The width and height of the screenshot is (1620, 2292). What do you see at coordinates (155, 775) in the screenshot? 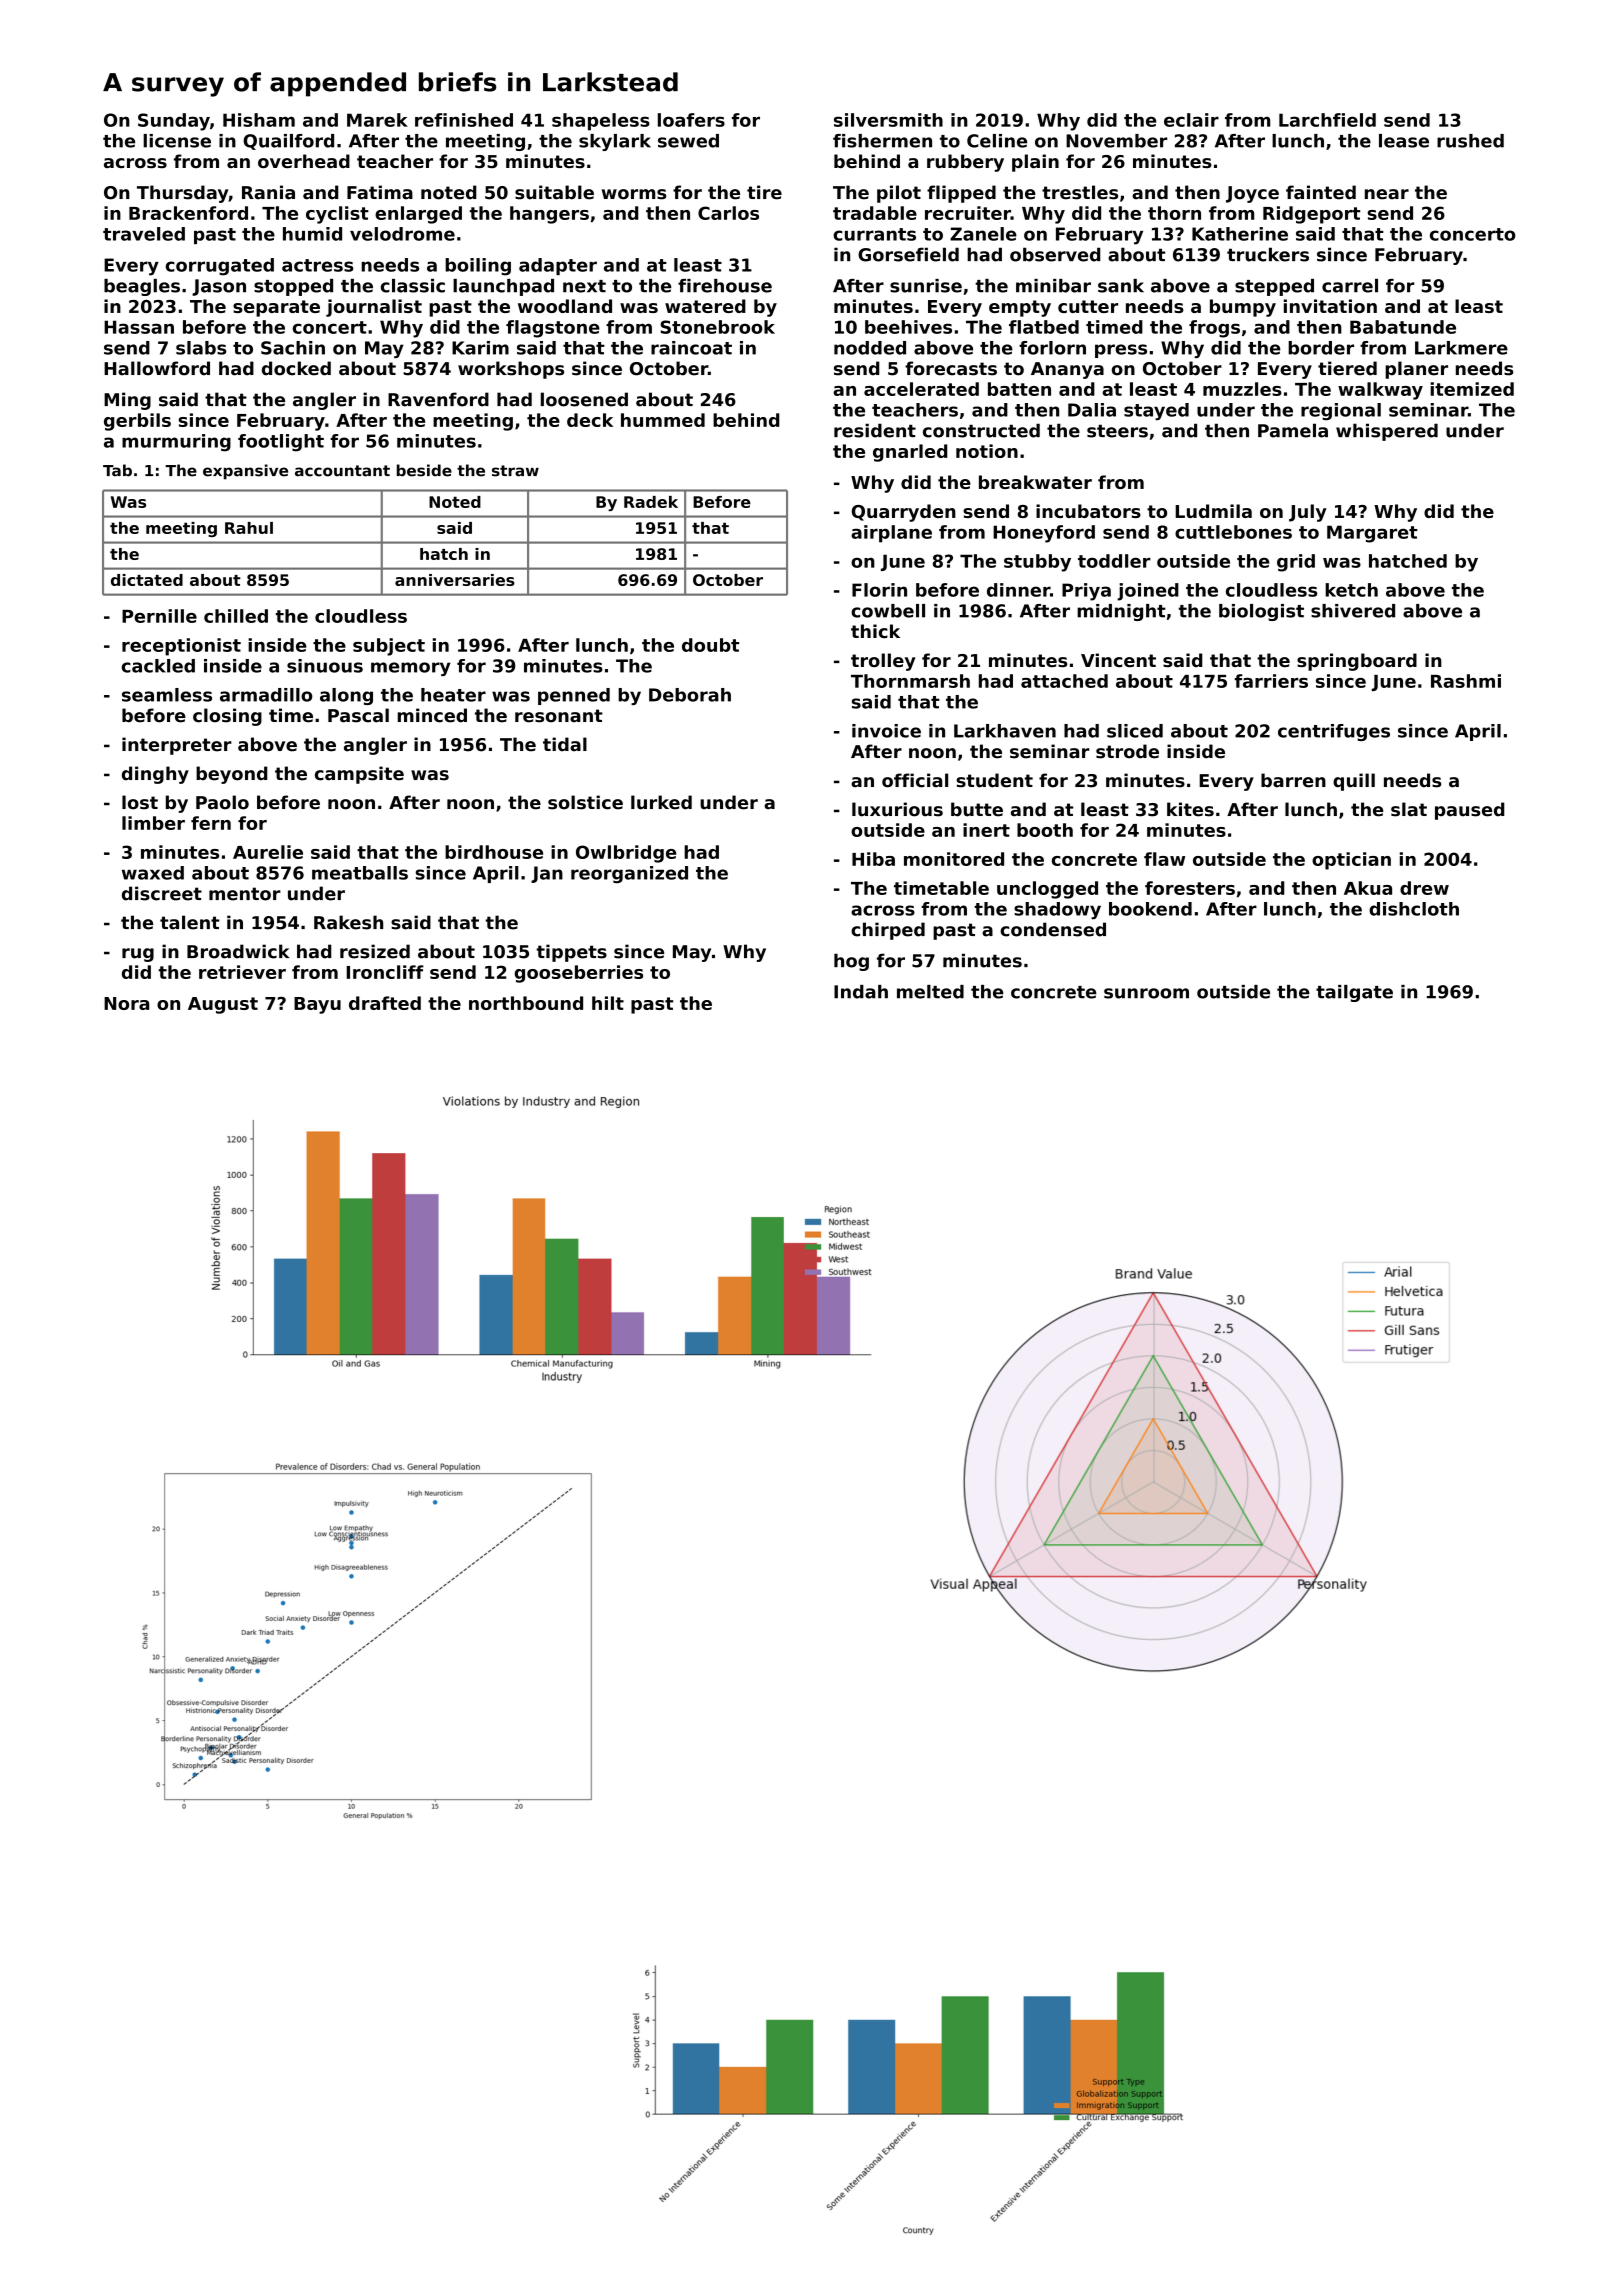
I see `dinghy` at bounding box center [155, 775].
